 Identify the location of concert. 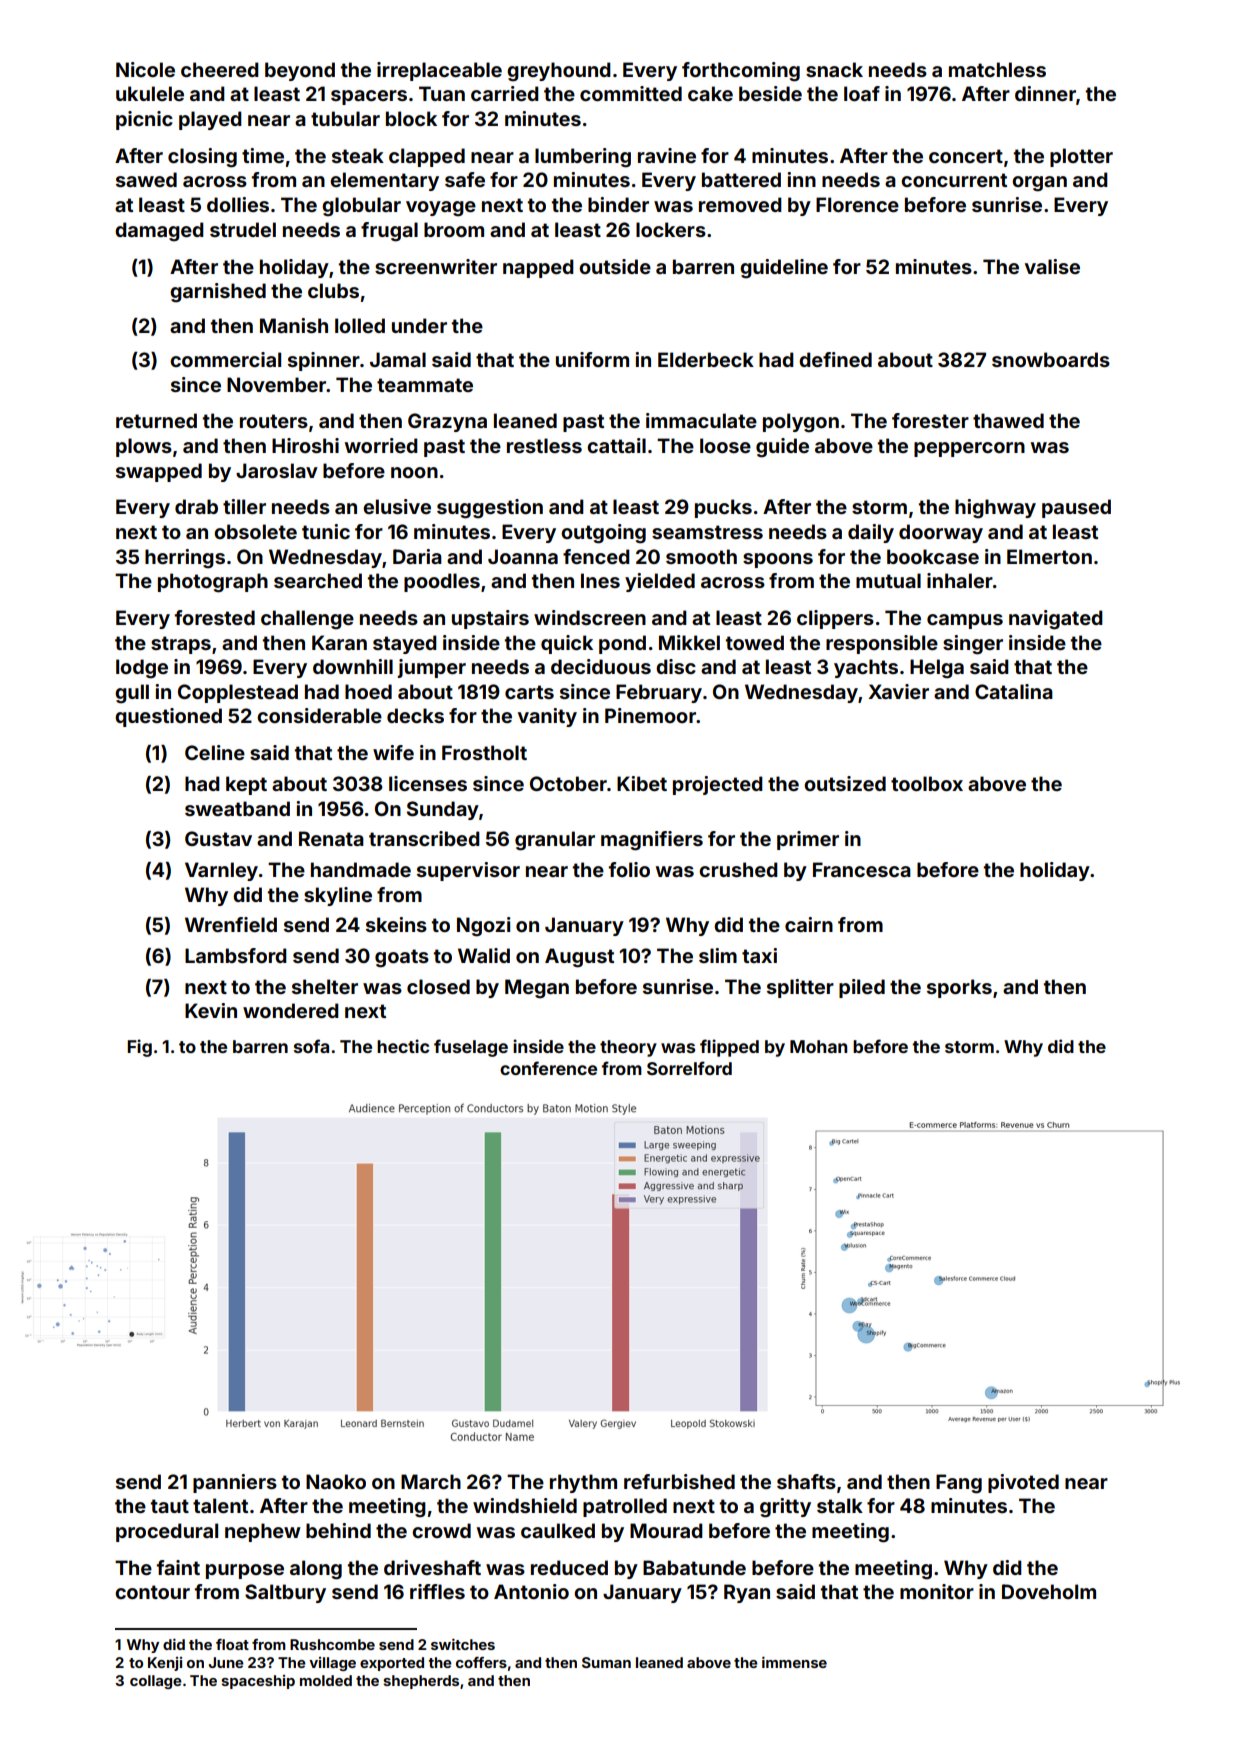
(966, 156).
